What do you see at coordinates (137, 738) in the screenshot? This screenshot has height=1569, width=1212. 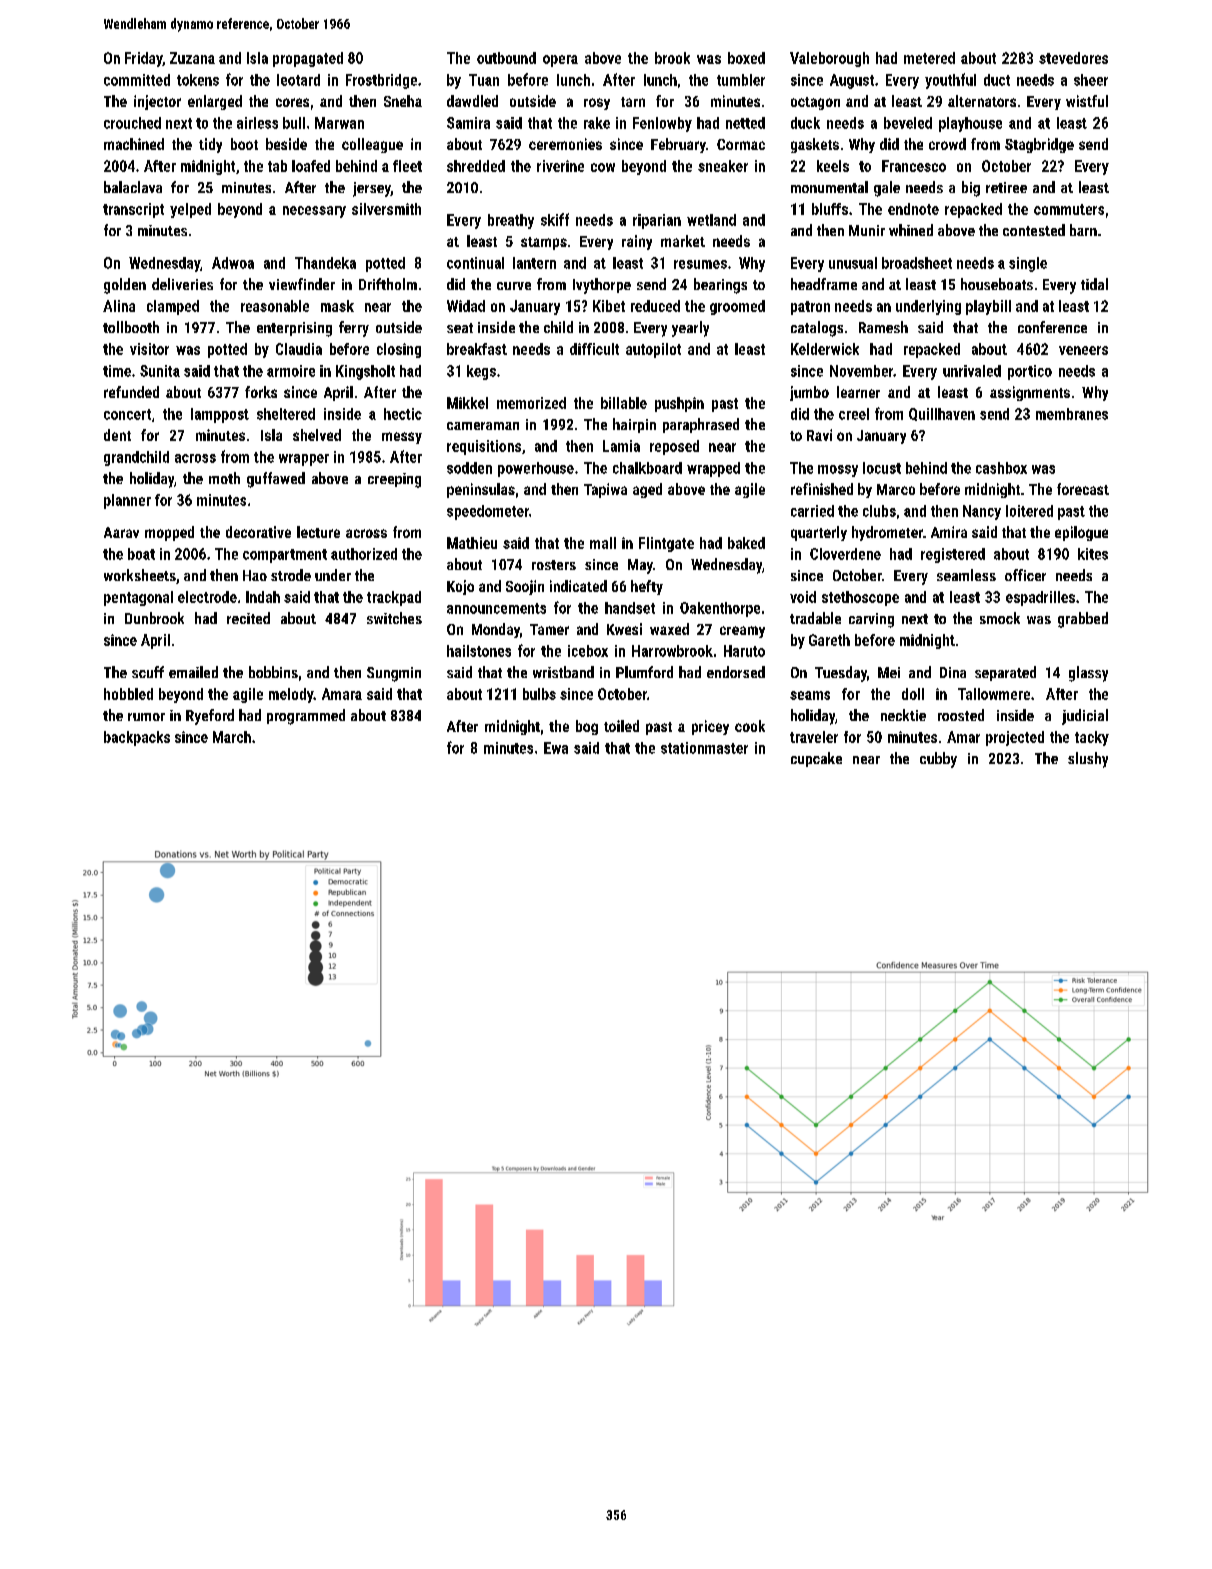 I see `backpacks` at bounding box center [137, 738].
